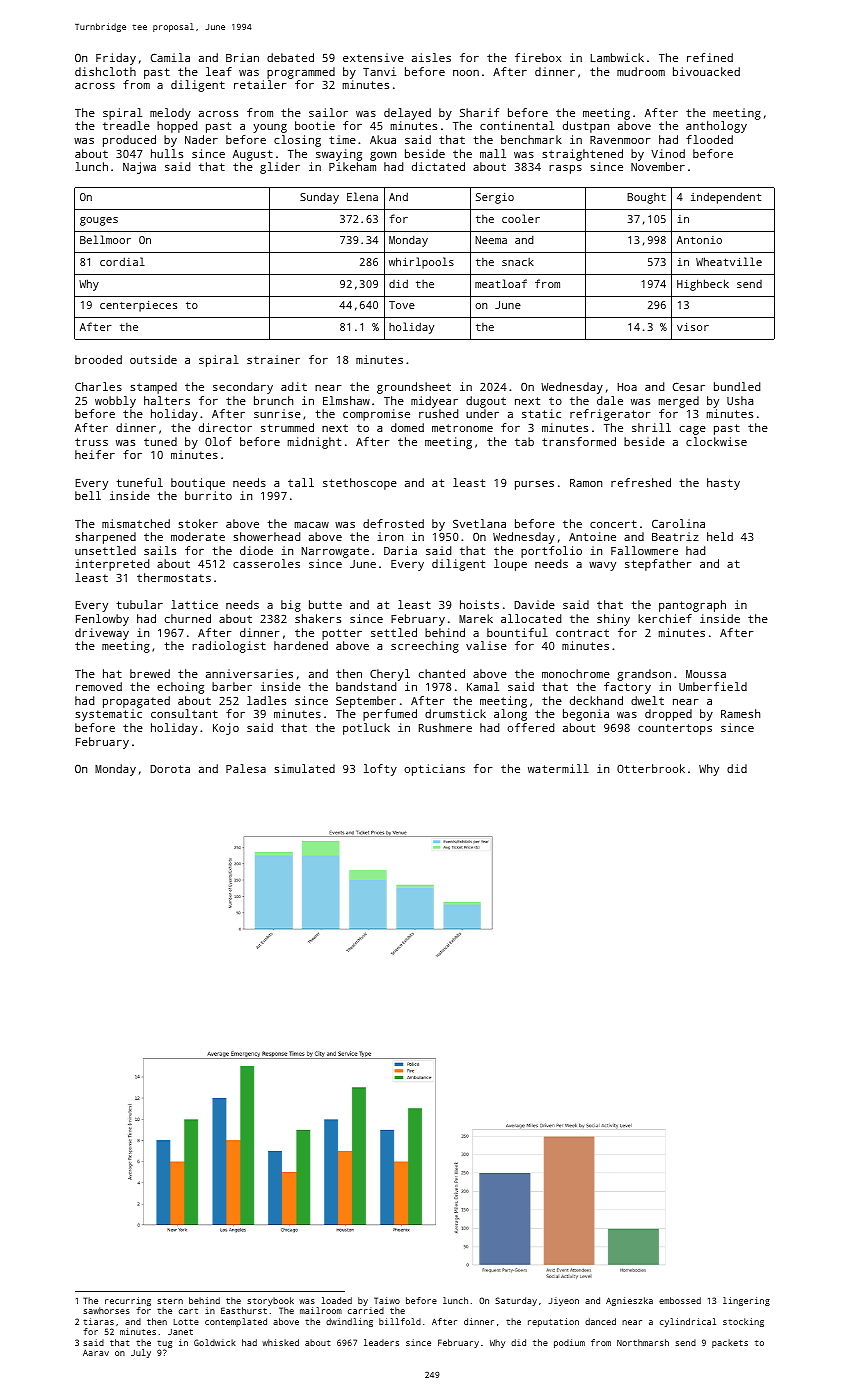 The height and width of the page is (1400, 849). What do you see at coordinates (280, 1342) in the page?
I see `whisked` at bounding box center [280, 1342].
